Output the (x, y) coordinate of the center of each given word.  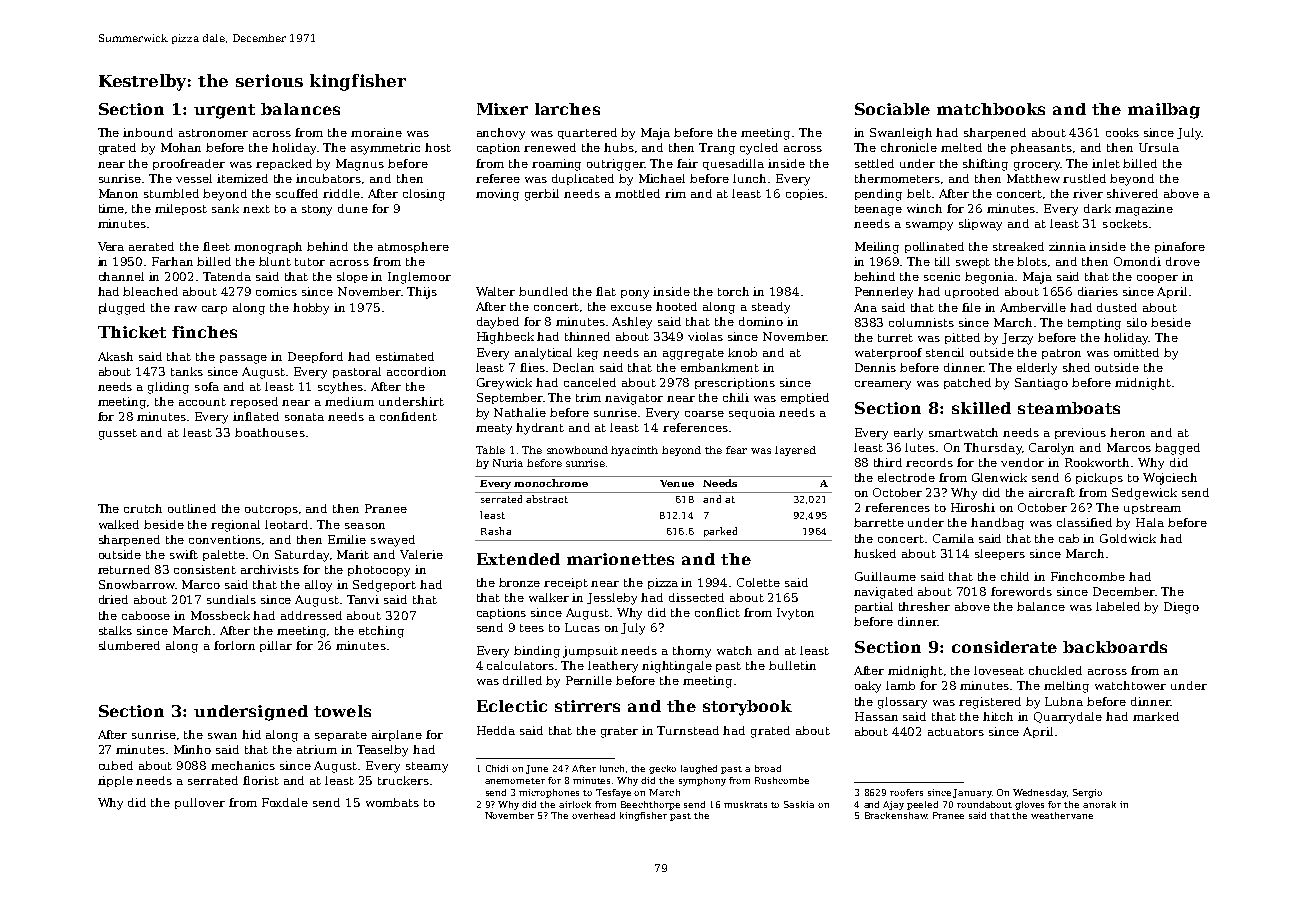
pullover (200, 803)
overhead (593, 815)
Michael (662, 178)
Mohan (181, 147)
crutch (143, 508)
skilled (981, 408)
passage (243, 359)
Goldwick (1128, 538)
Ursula (1159, 147)
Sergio (1087, 793)
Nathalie (520, 412)
